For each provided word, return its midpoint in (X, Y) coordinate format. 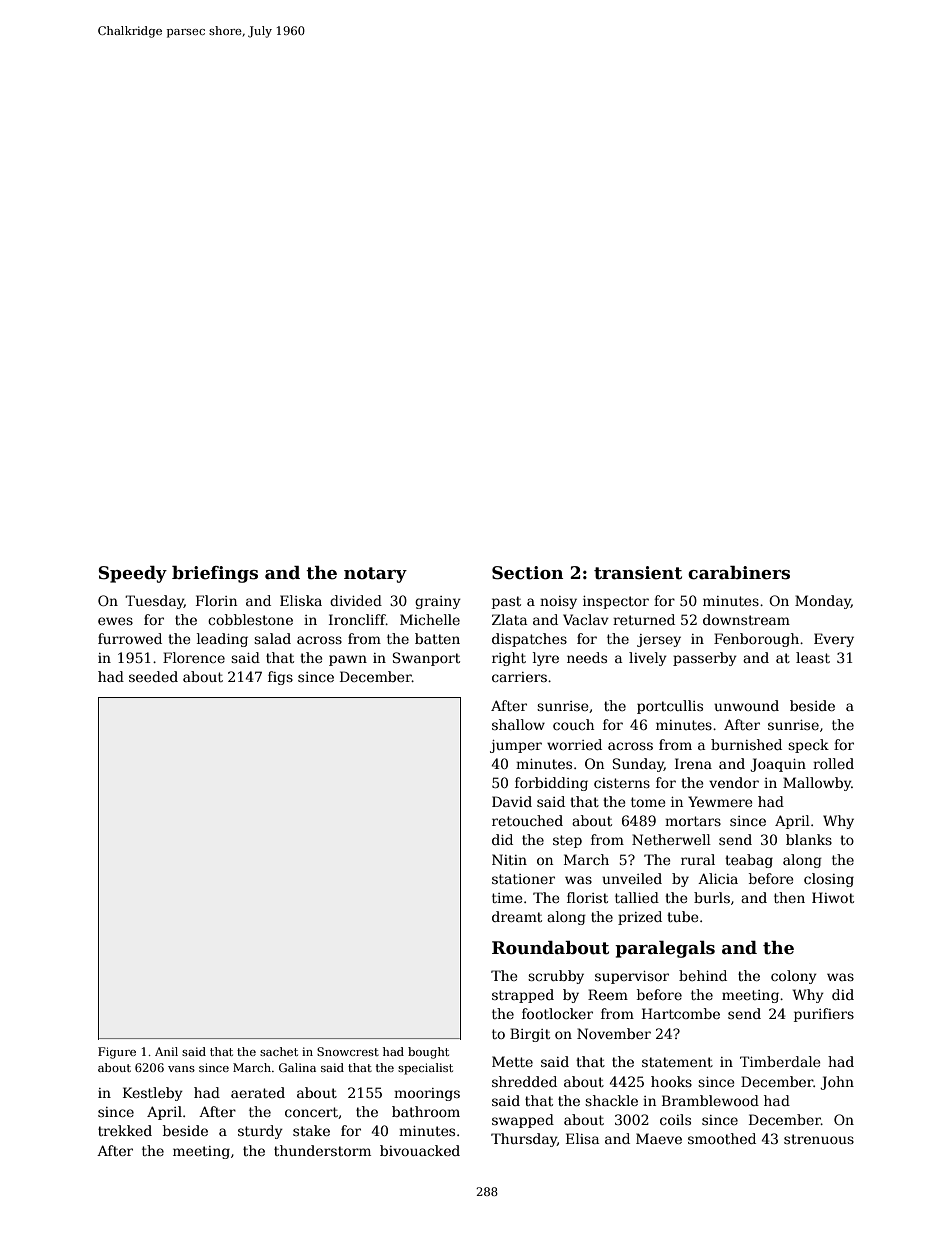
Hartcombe (681, 1013)
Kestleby (153, 1094)
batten (437, 638)
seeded (153, 676)
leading (222, 640)
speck (808, 746)
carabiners (739, 573)
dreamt (517, 916)
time (507, 898)
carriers (519, 677)
